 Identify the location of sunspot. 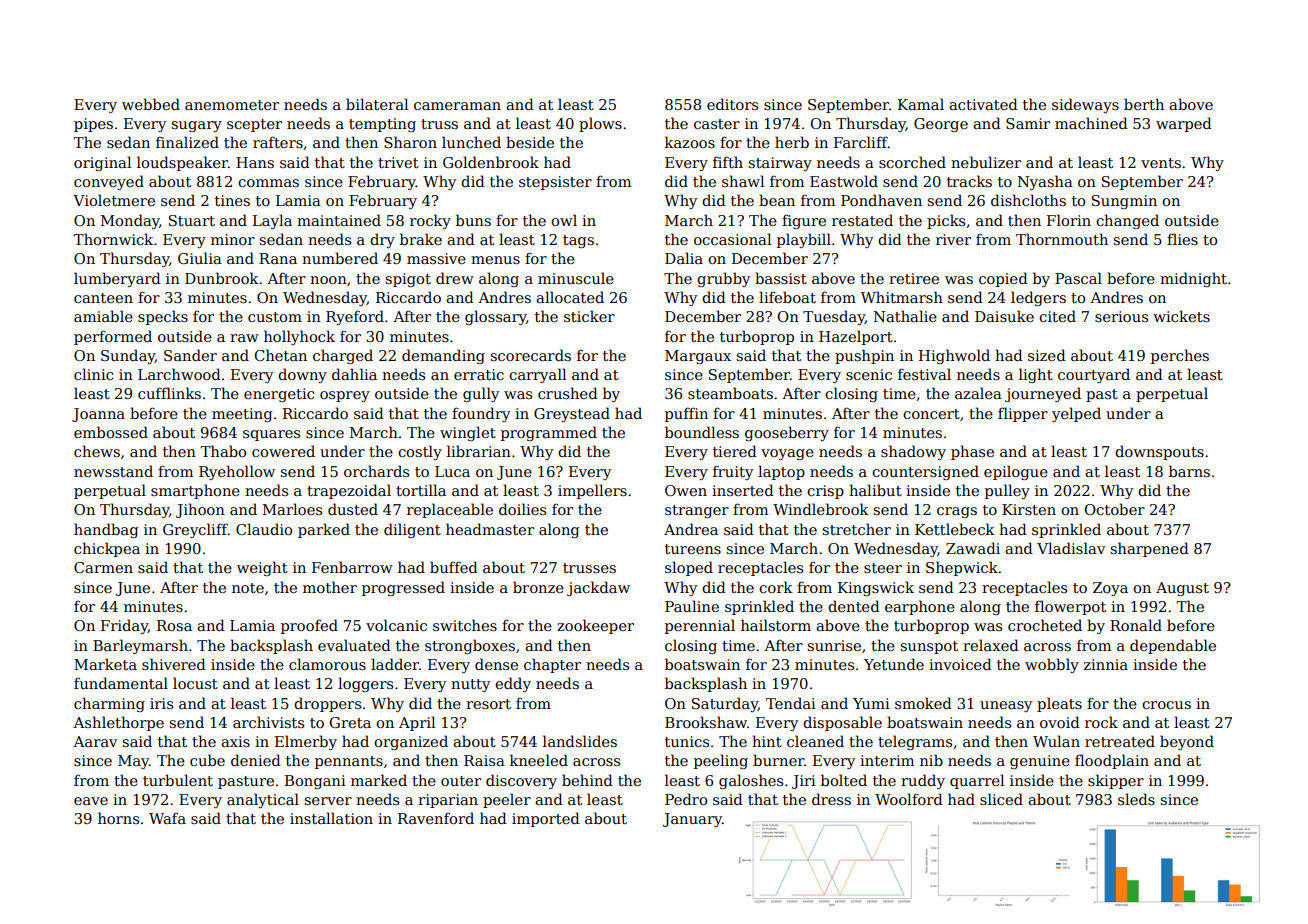
(929, 647).
